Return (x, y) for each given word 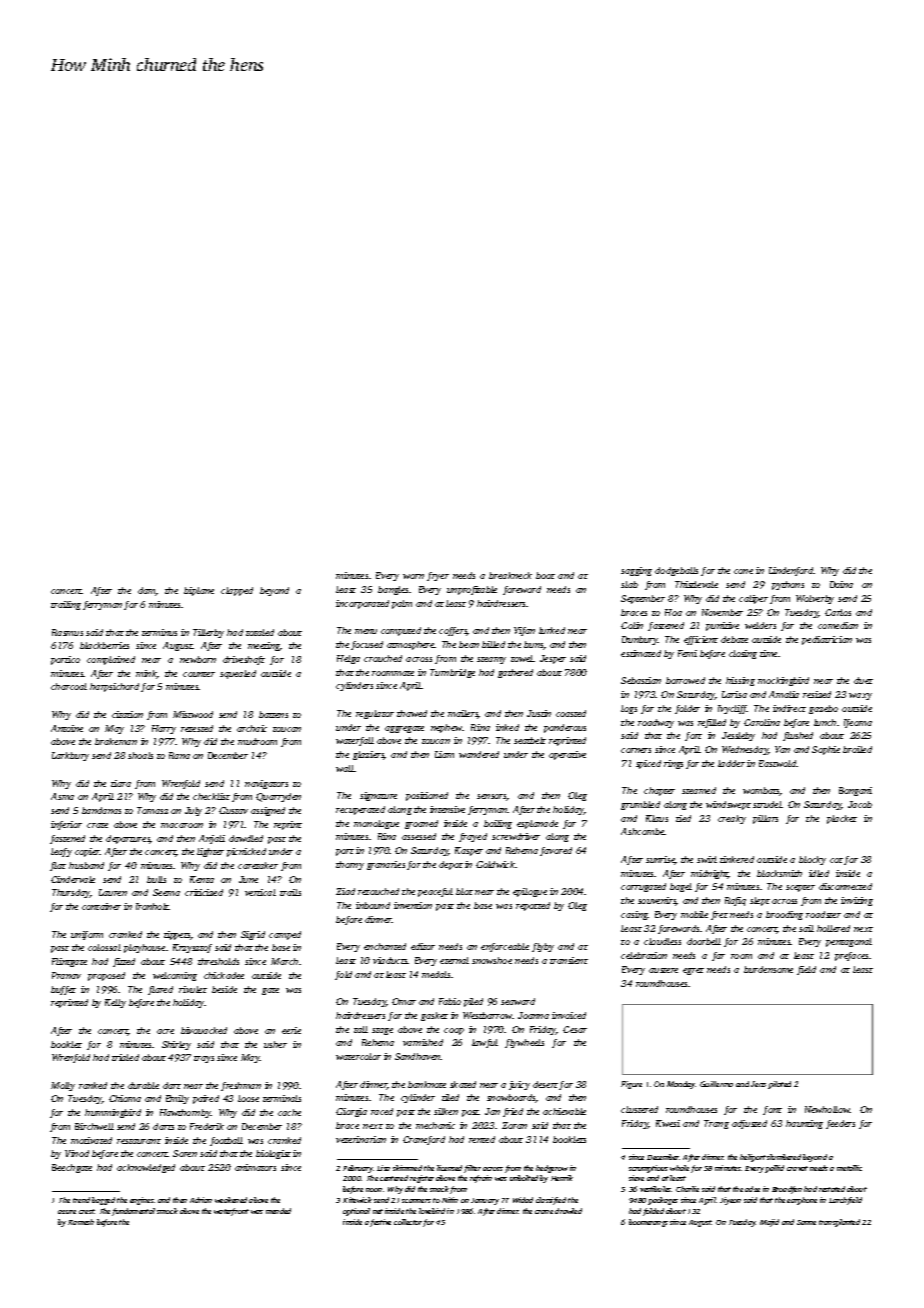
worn (413, 576)
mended (278, 1211)
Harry (164, 729)
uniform (87, 935)
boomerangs (648, 1223)
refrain (481, 1179)
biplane (199, 591)
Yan (782, 749)
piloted (779, 1085)
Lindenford (791, 571)
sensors (492, 797)
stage (382, 1031)
